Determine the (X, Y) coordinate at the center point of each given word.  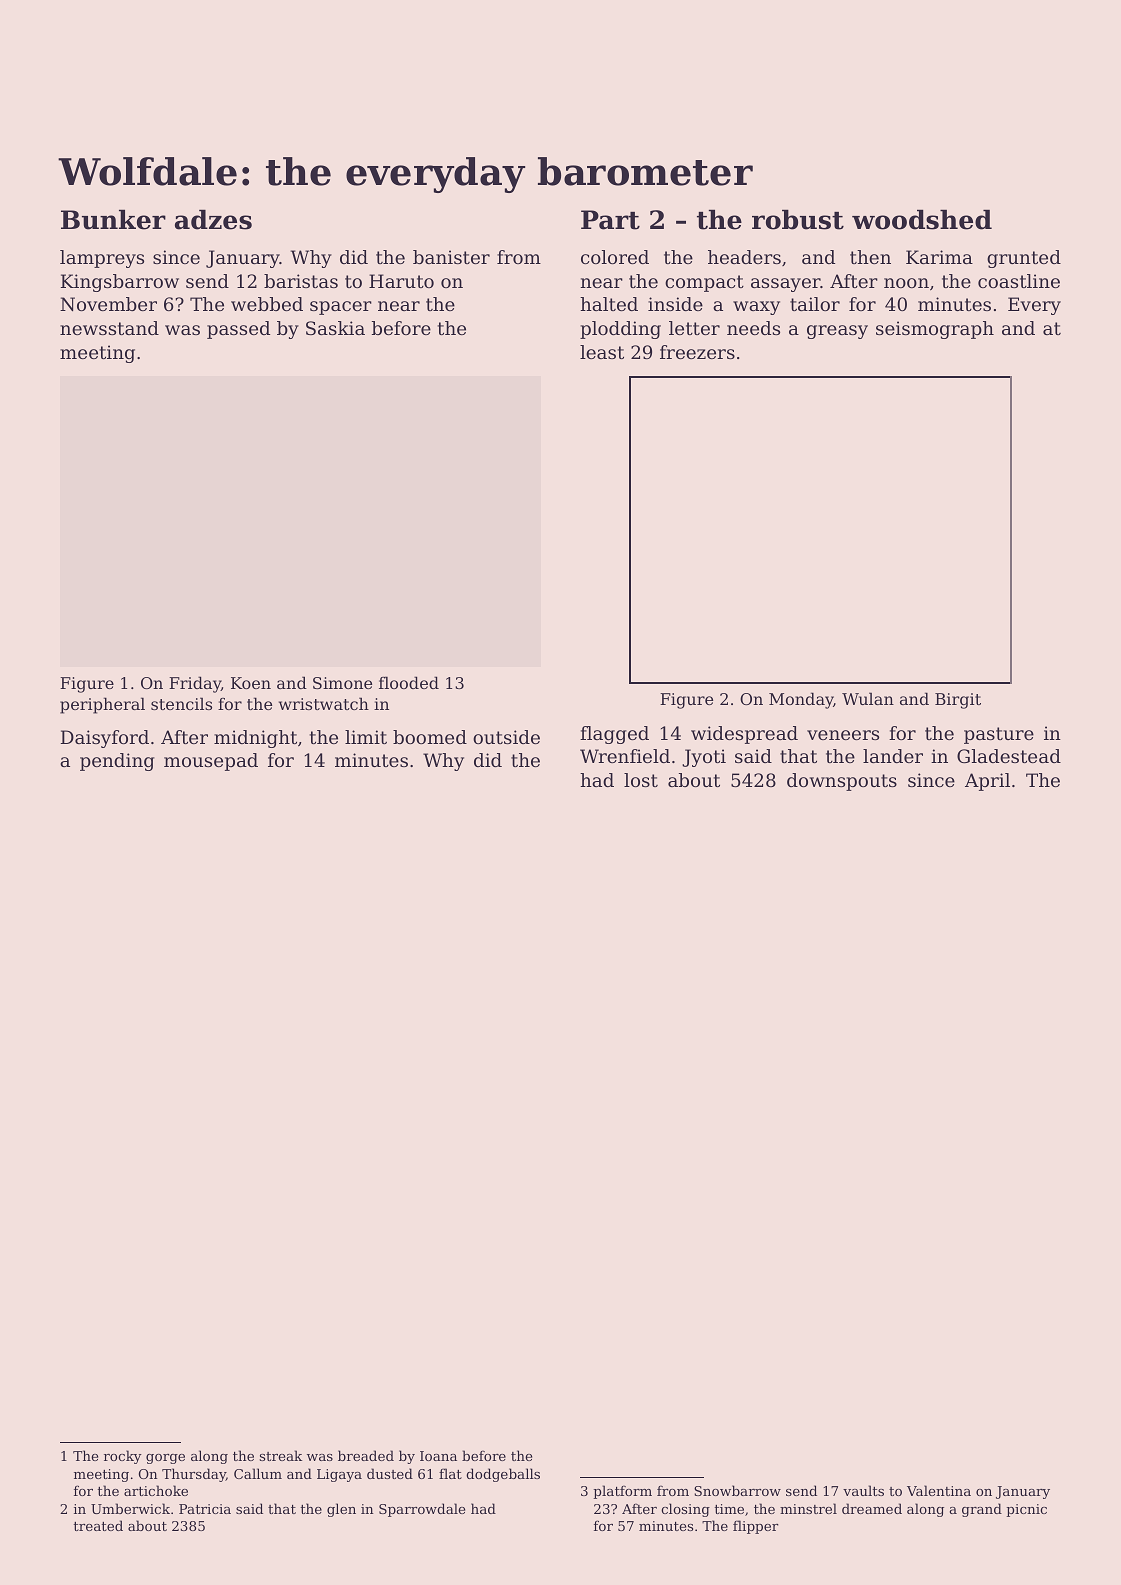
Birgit (958, 701)
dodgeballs (503, 1475)
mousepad (211, 762)
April (987, 782)
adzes (213, 219)
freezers (697, 352)
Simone (342, 683)
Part (610, 220)
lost (641, 780)
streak (280, 1455)
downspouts (842, 782)
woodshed (922, 219)
